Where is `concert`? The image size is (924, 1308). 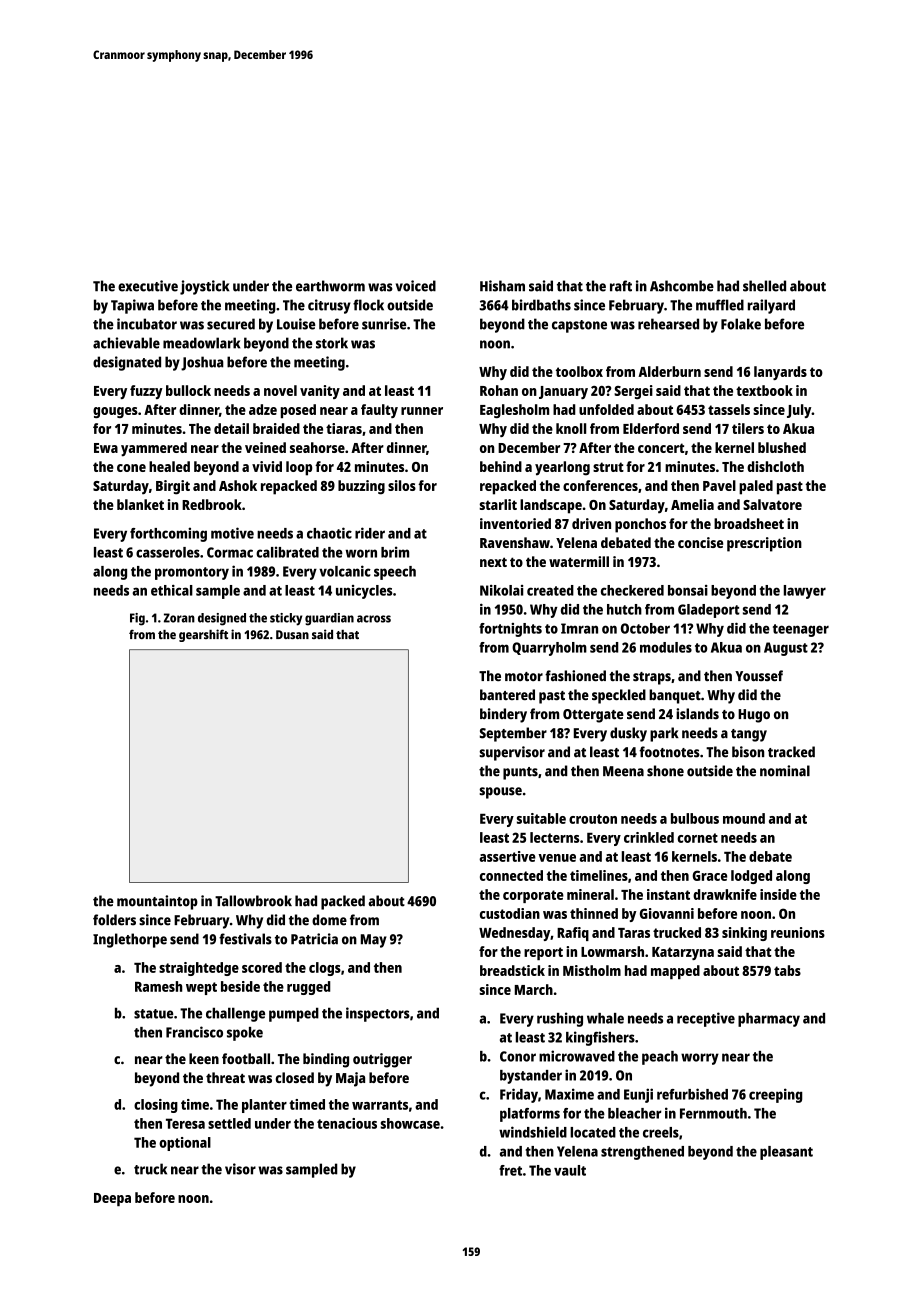
concert is located at coordinates (661, 448).
